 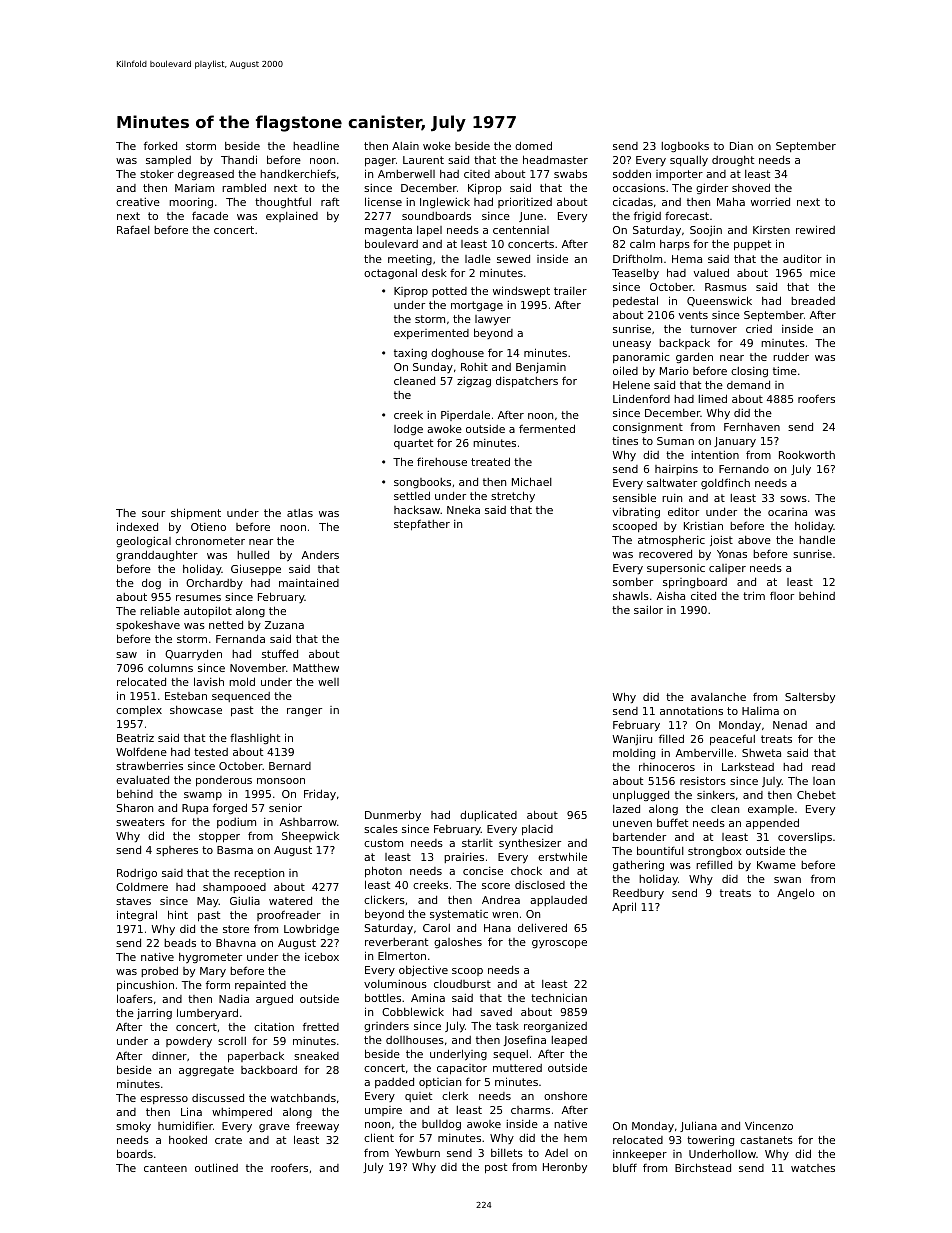 I want to click on Vincenzo, so click(x=769, y=1125).
